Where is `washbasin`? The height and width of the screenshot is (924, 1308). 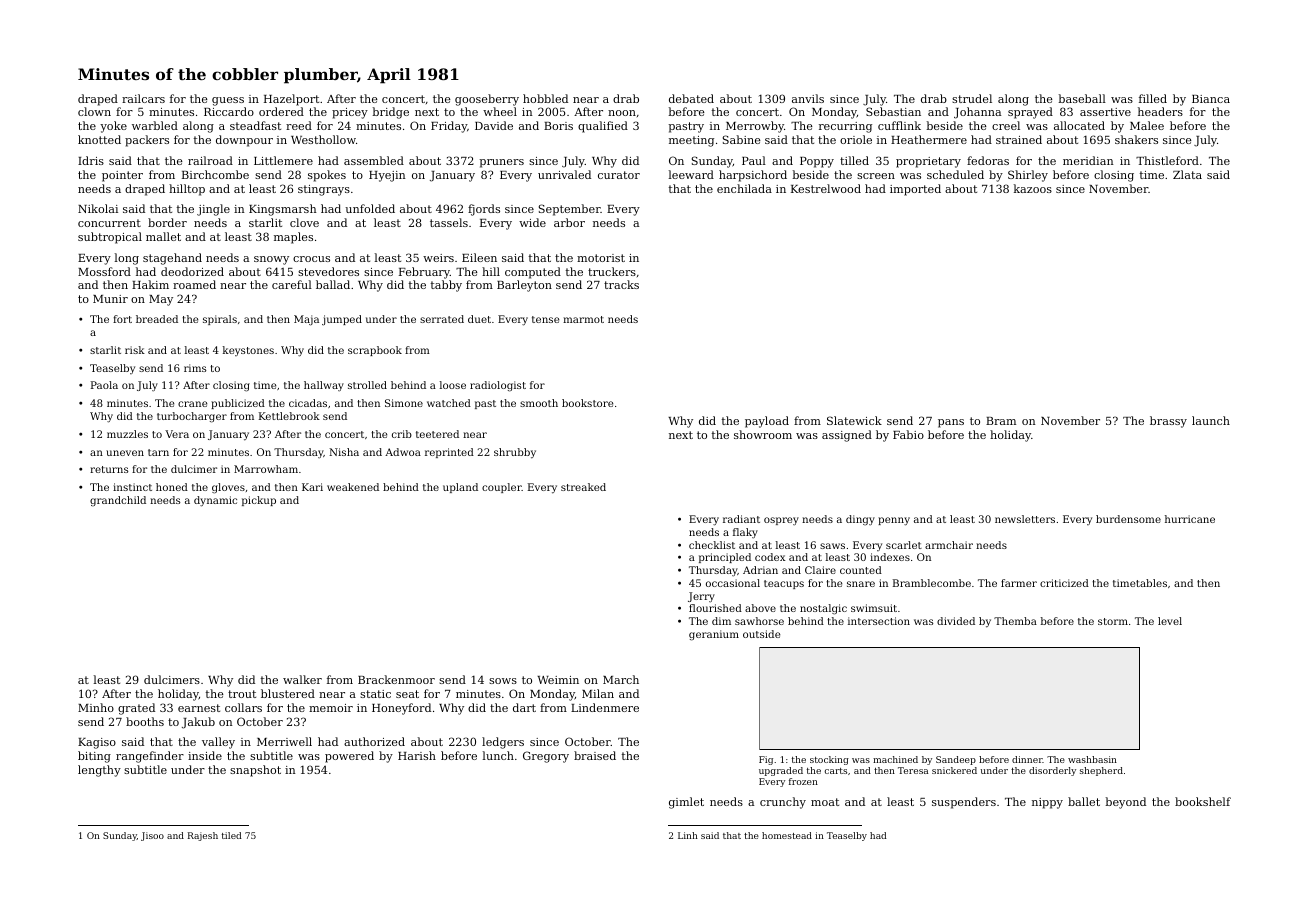
washbasin is located at coordinates (1092, 759).
